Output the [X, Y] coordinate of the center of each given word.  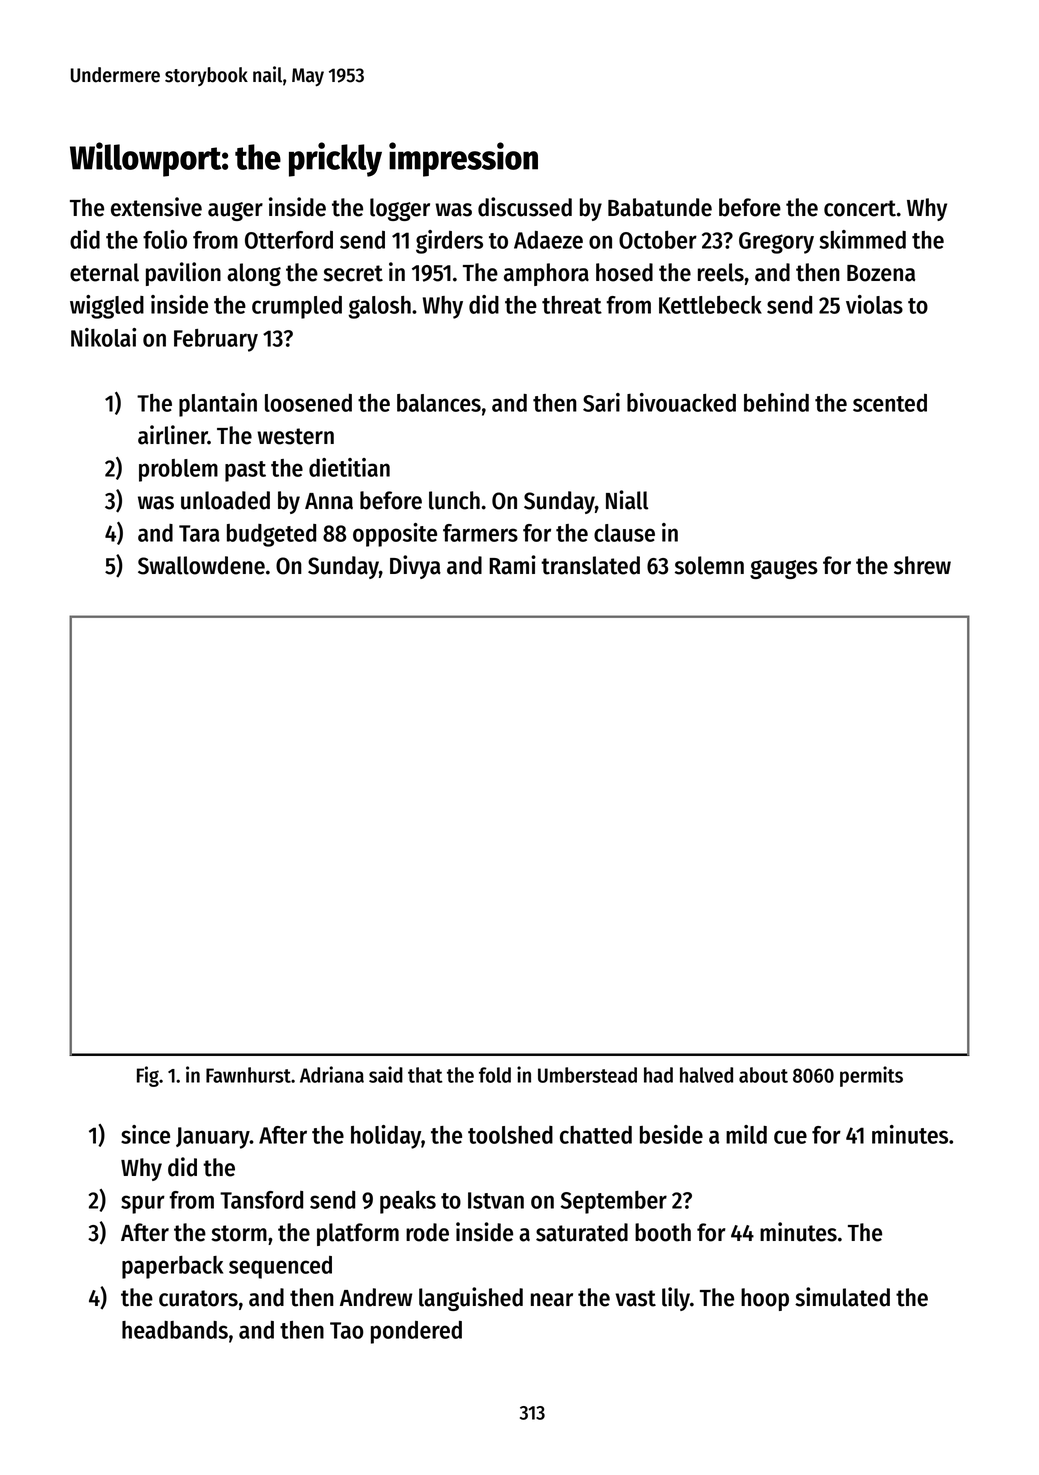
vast [635, 1298]
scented [890, 403]
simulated [842, 1297]
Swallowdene [201, 565]
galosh [379, 307]
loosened [308, 403]
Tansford [261, 1200]
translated [590, 565]
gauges [784, 569]
